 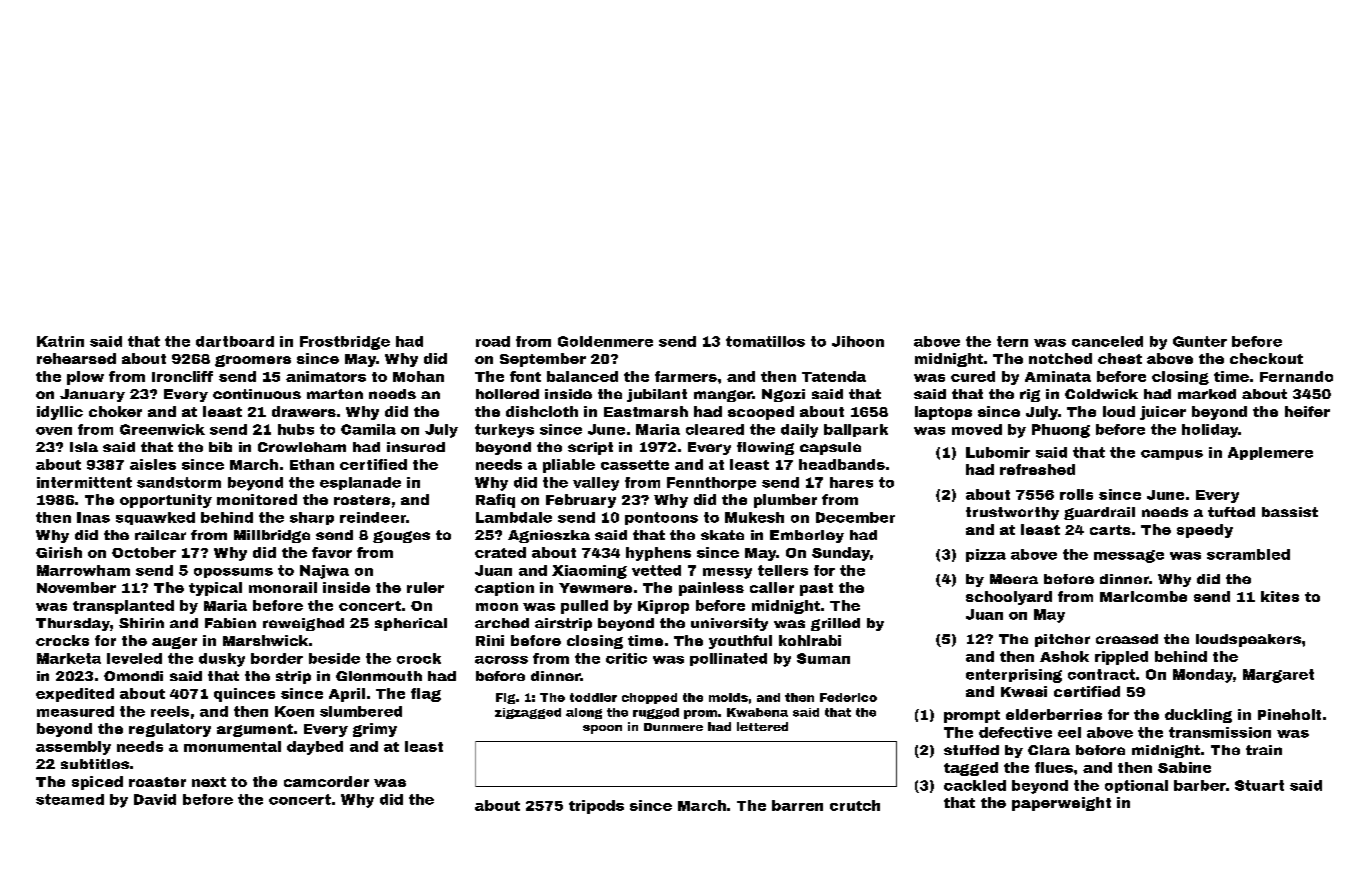 I want to click on idyllic, so click(x=60, y=413).
